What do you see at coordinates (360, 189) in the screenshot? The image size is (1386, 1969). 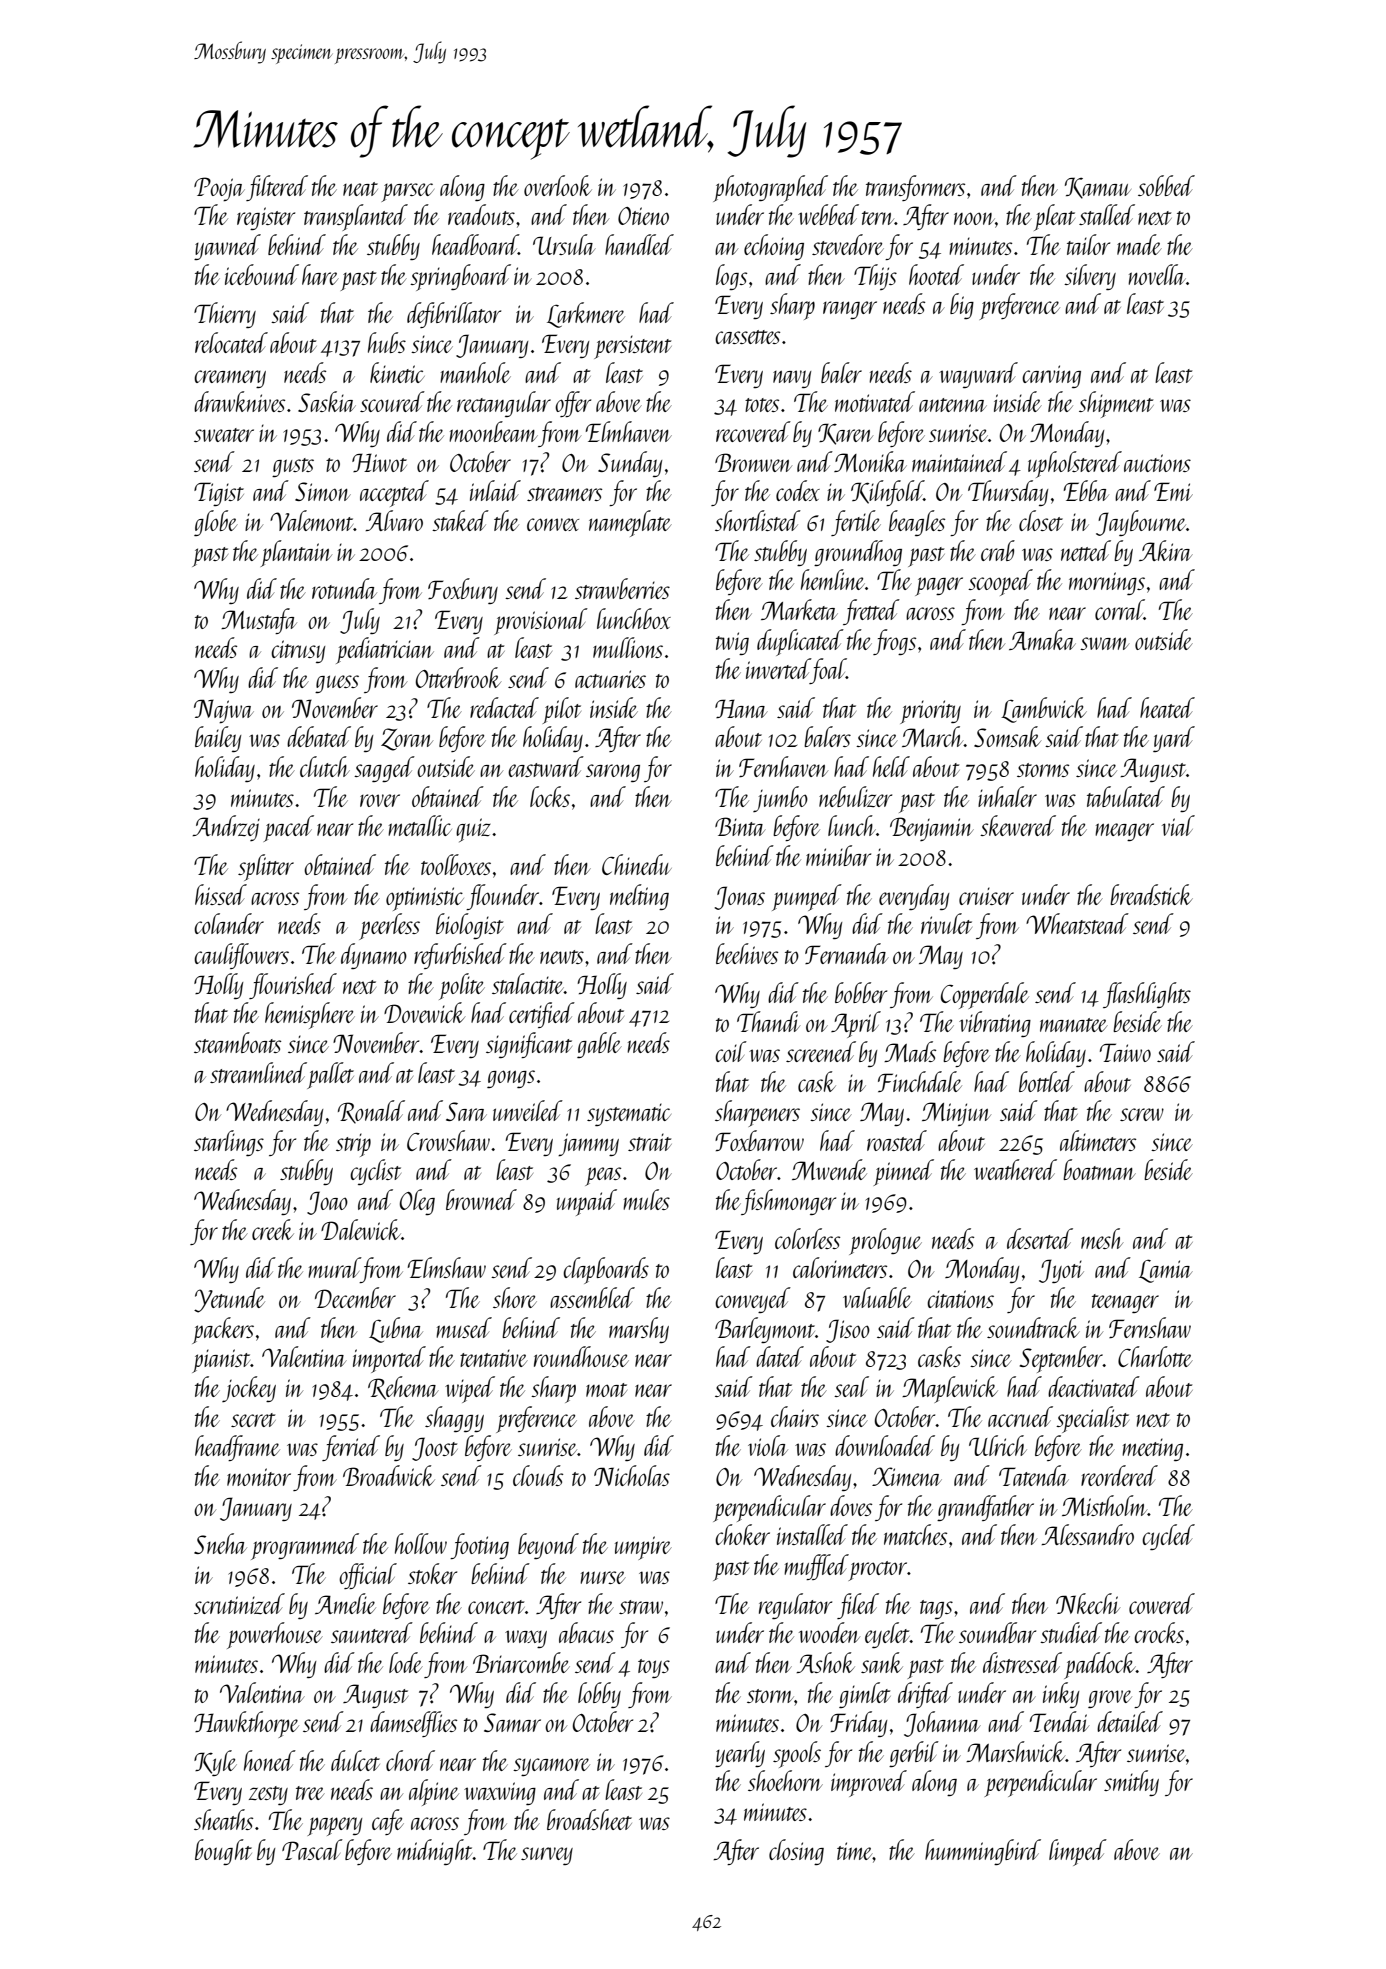 I see `neat` at bounding box center [360, 189].
